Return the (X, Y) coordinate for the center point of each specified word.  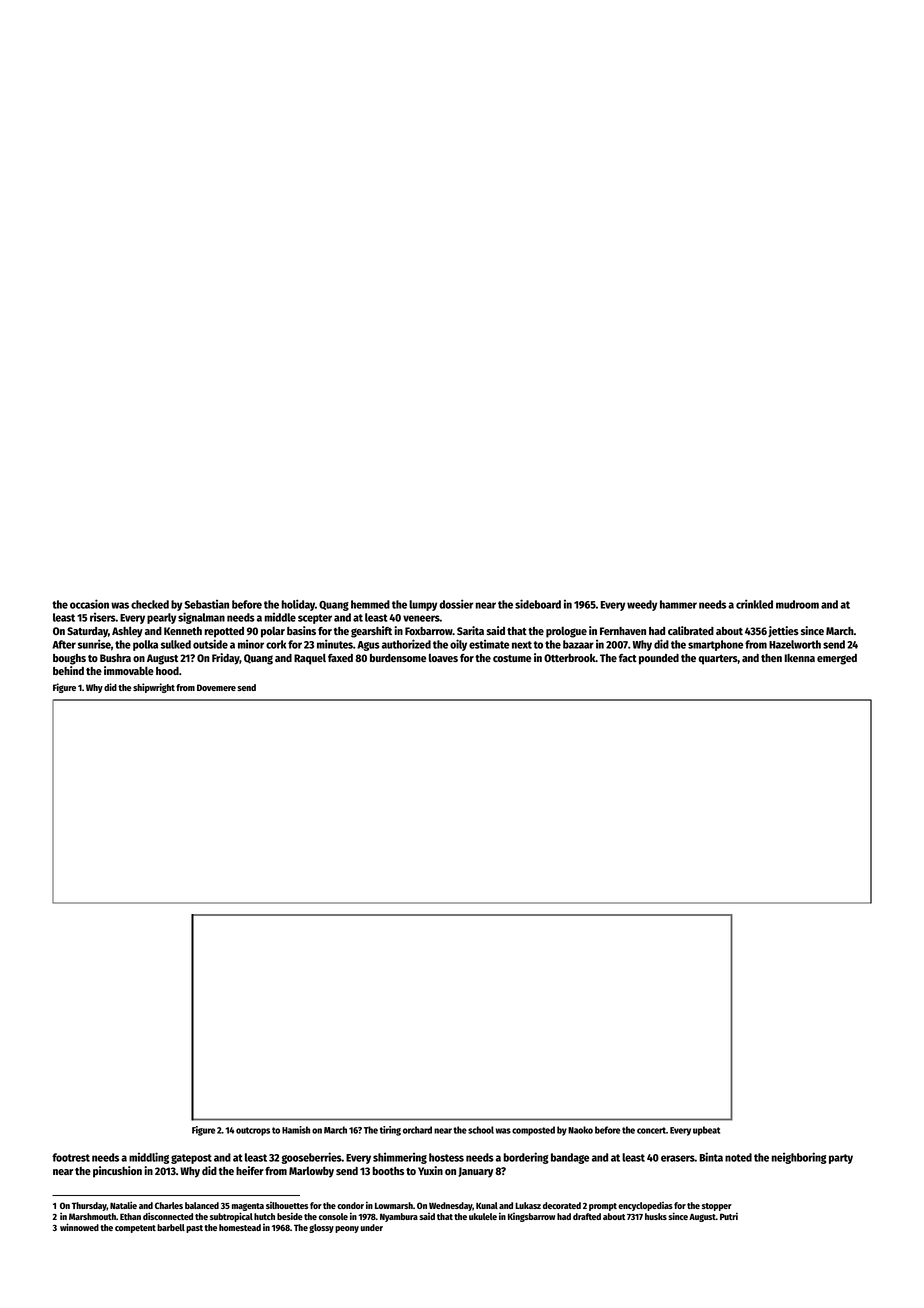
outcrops (253, 1131)
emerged (837, 659)
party (841, 1159)
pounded (659, 659)
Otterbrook (570, 658)
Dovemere (216, 687)
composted (533, 1131)
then (771, 658)
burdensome (398, 658)
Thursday (89, 1206)
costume (512, 658)
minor (251, 644)
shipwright (154, 688)
